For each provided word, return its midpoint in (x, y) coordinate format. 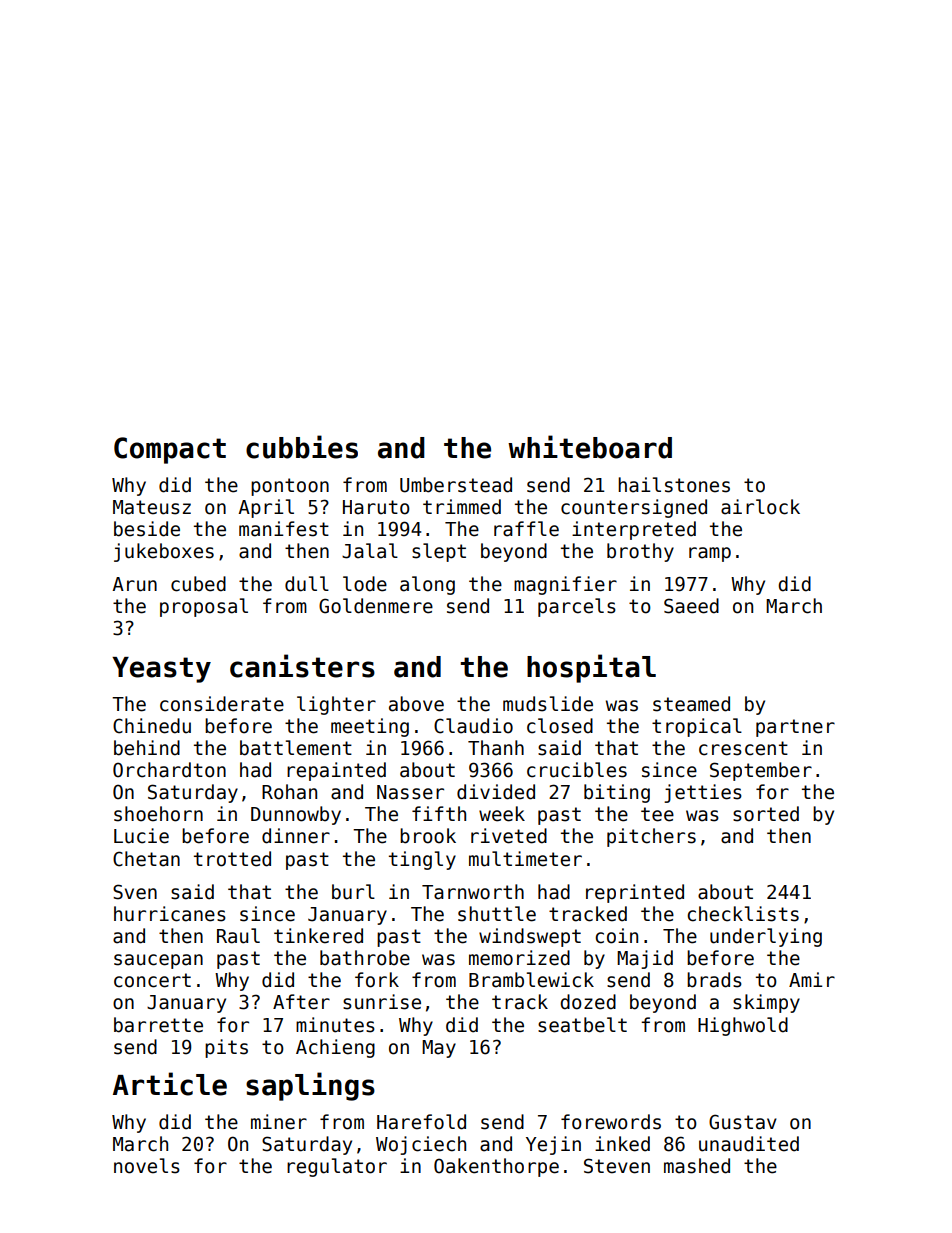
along (427, 585)
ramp (710, 554)
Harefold (421, 1122)
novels (147, 1166)
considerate (222, 704)
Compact (170, 450)
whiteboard (590, 447)
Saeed (691, 606)
